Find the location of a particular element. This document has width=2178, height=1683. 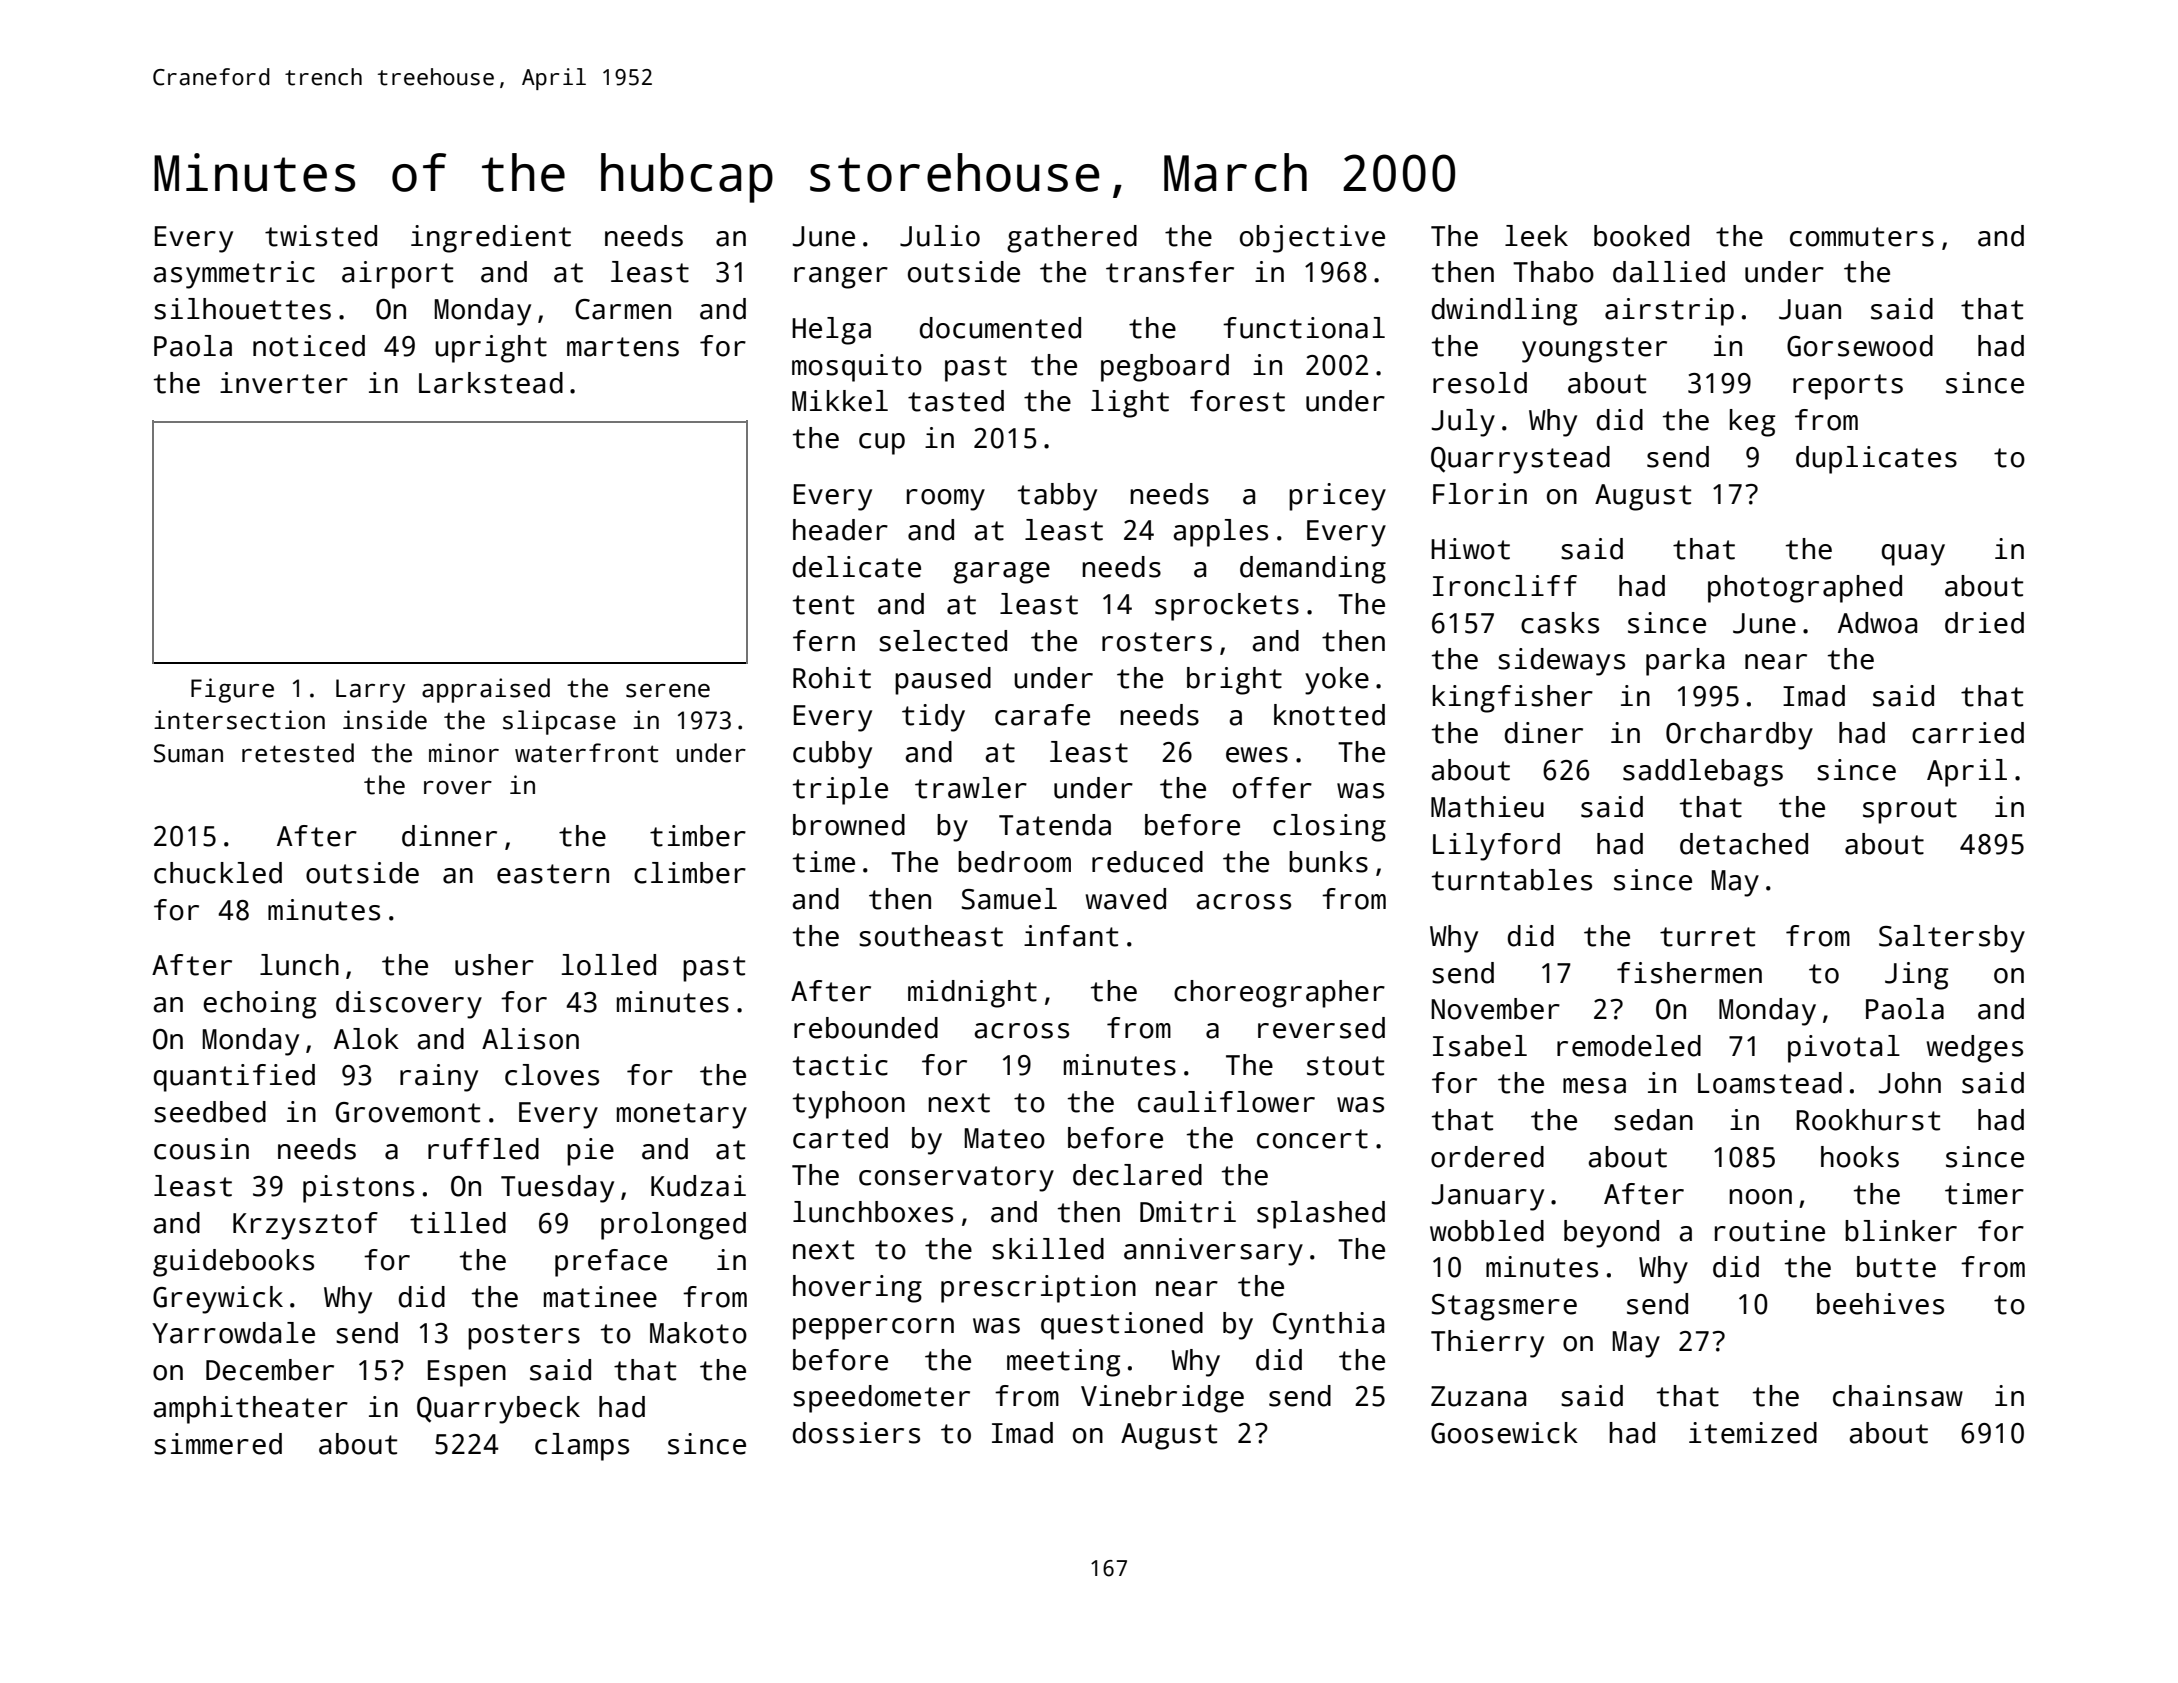

eastern is located at coordinates (553, 874).
